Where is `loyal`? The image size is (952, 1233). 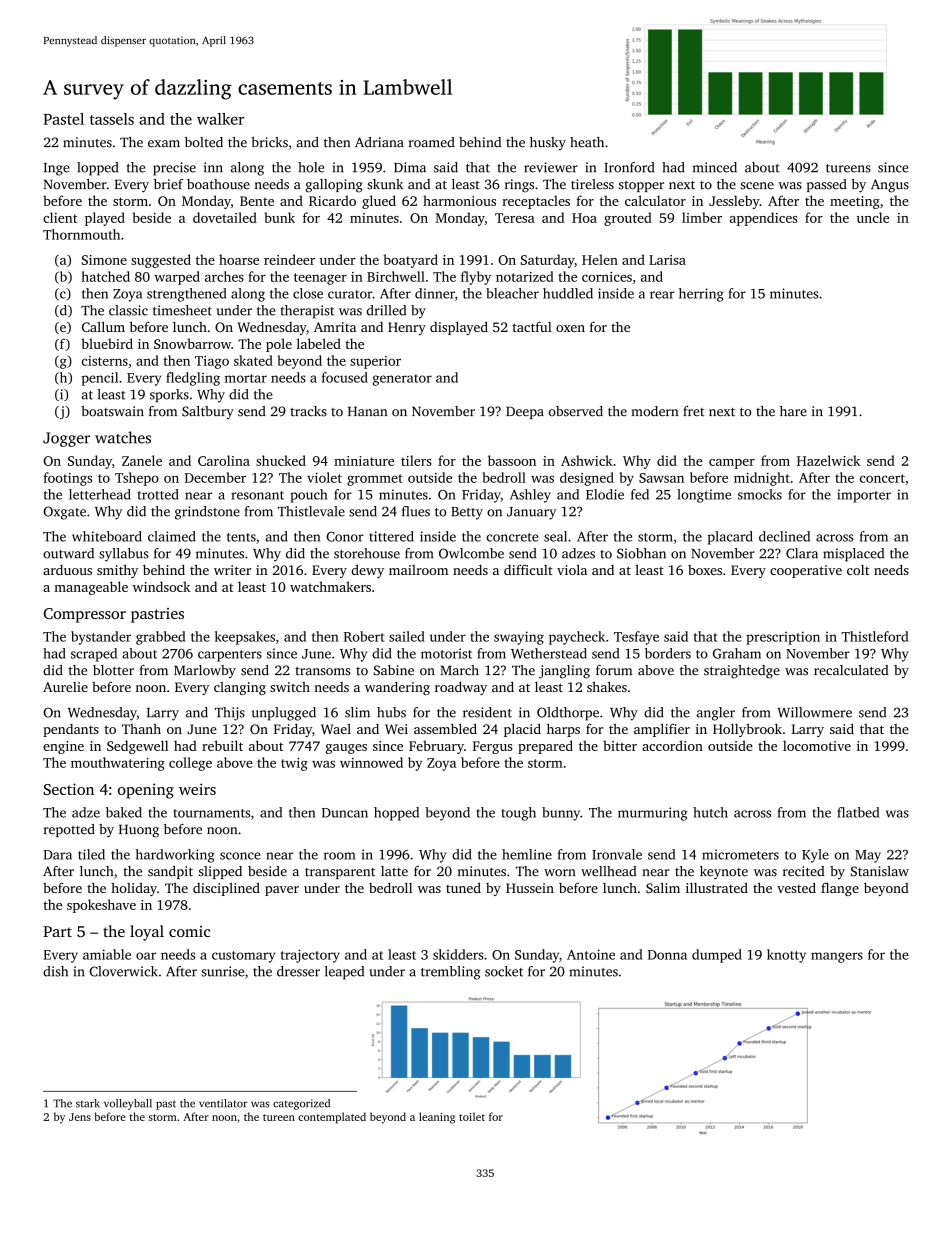 loyal is located at coordinates (147, 933).
